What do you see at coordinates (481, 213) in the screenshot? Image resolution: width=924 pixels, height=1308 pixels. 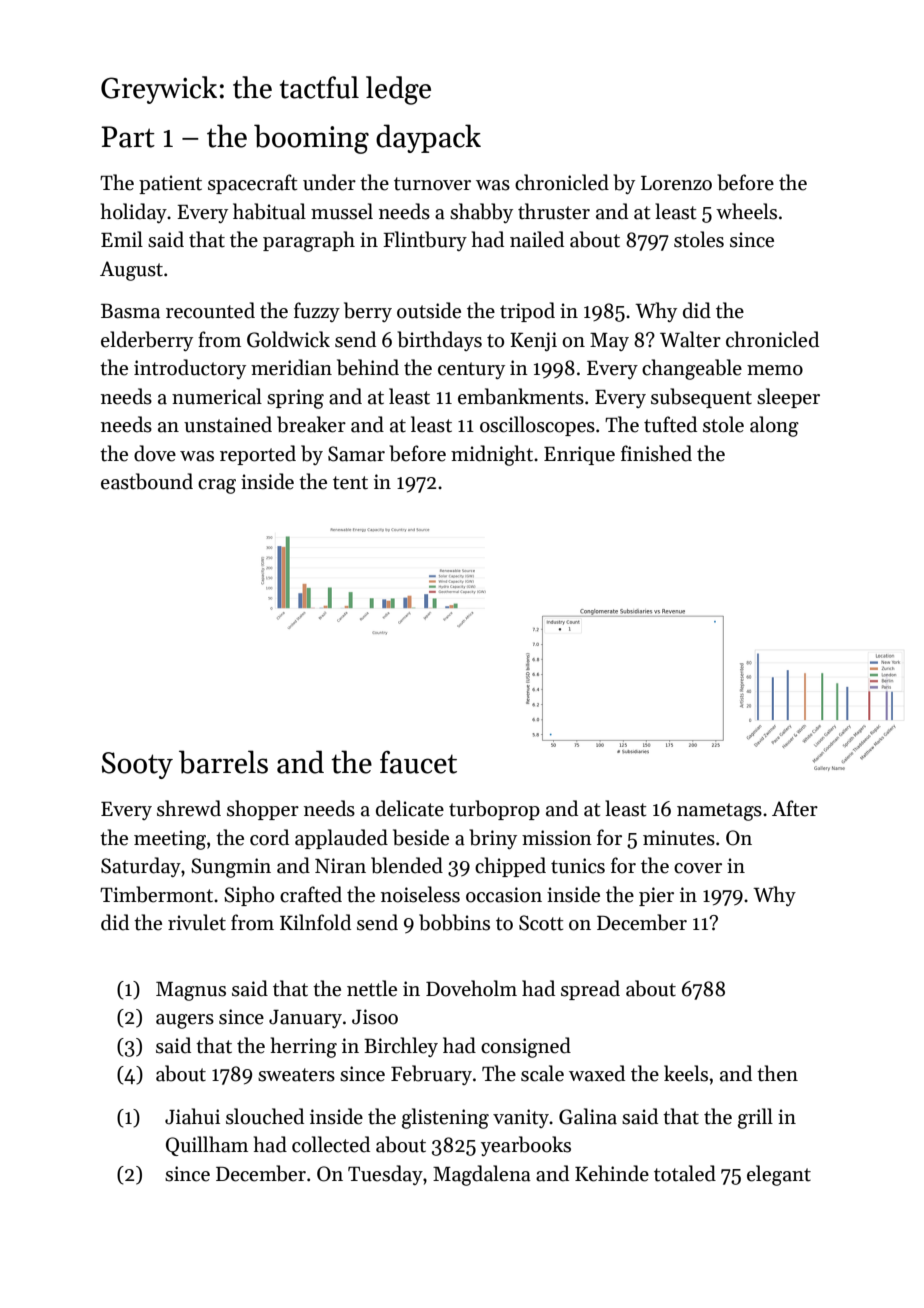 I see `shabby` at bounding box center [481, 213].
